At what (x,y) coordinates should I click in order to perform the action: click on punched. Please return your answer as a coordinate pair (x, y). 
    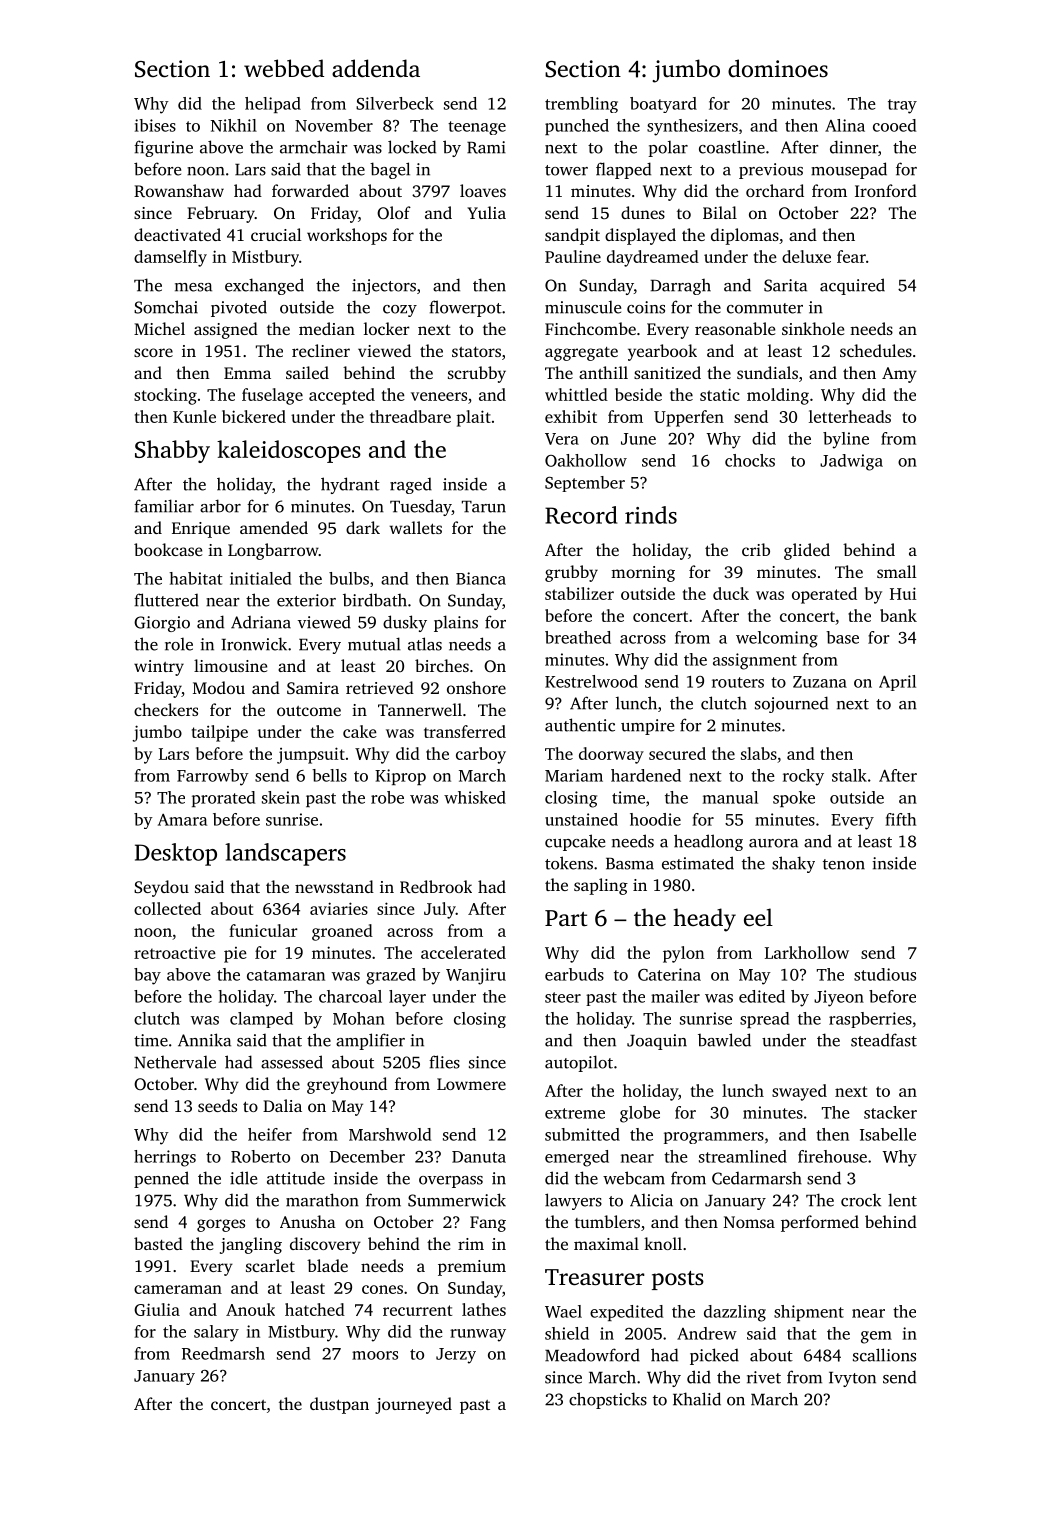
    Looking at the image, I should click on (577, 127).
